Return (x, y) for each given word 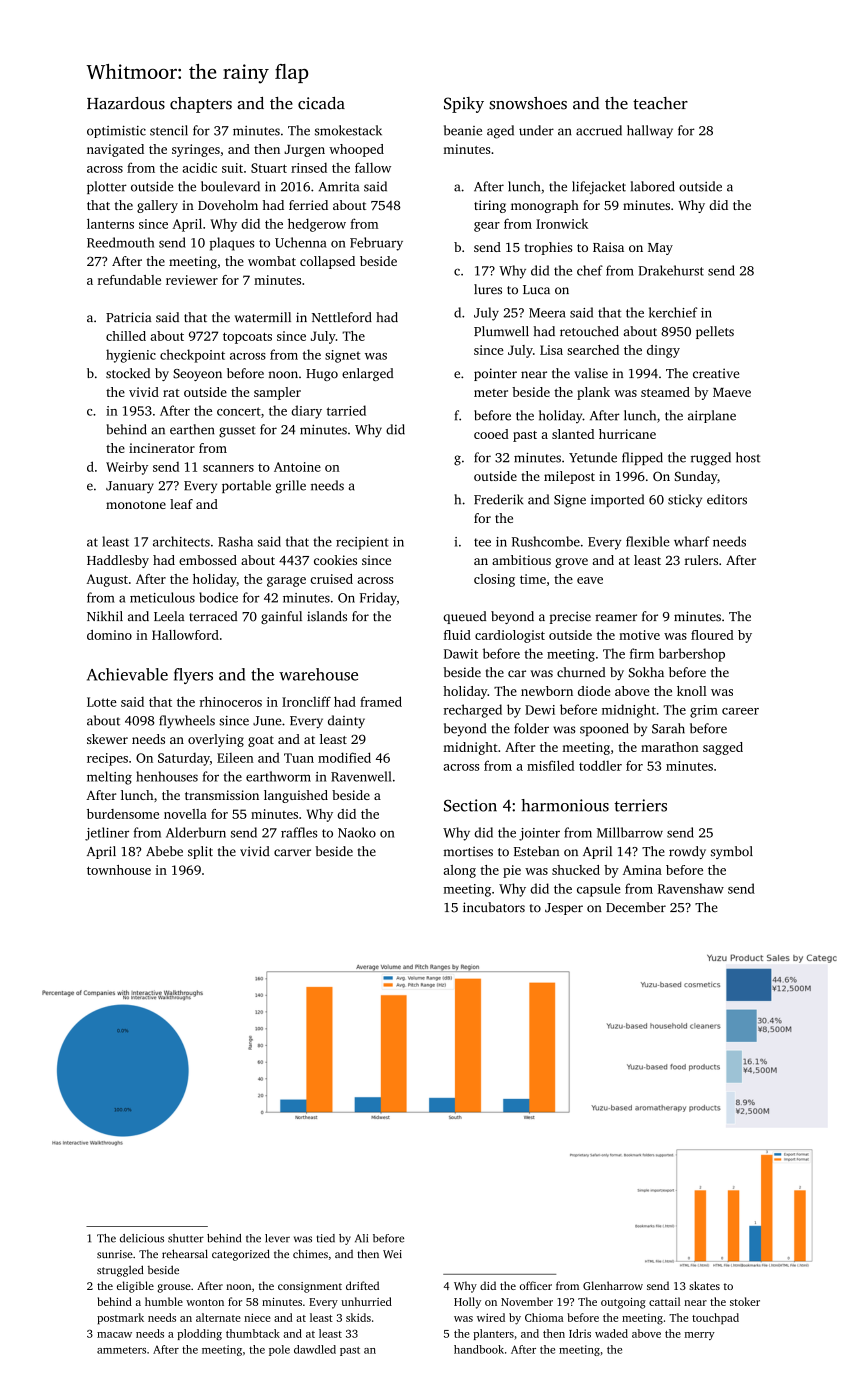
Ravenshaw (691, 888)
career (740, 711)
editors (727, 499)
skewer (107, 739)
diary (306, 412)
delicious (142, 1238)
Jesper (564, 909)
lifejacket (599, 188)
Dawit (461, 654)
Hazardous (126, 103)
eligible (135, 1287)
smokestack (348, 130)
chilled (126, 336)
